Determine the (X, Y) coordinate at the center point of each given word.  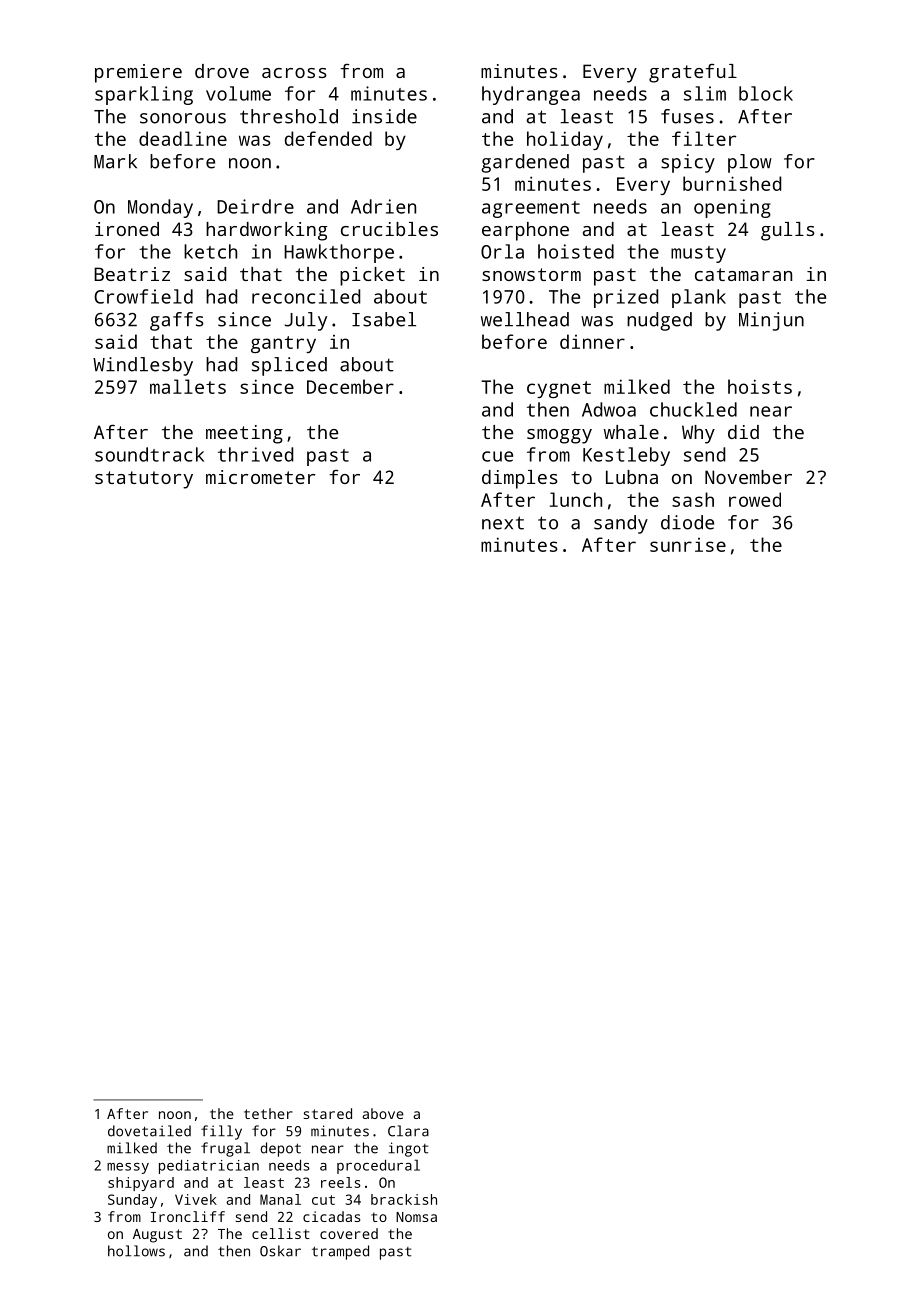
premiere (138, 73)
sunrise (688, 545)
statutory (144, 480)
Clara (408, 1131)
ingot (408, 1149)
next (503, 523)
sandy (621, 524)
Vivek (196, 1199)
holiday (565, 140)
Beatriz (132, 274)
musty (698, 254)
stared (328, 1113)
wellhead (525, 319)
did (743, 432)
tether (268, 1113)
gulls (788, 231)
